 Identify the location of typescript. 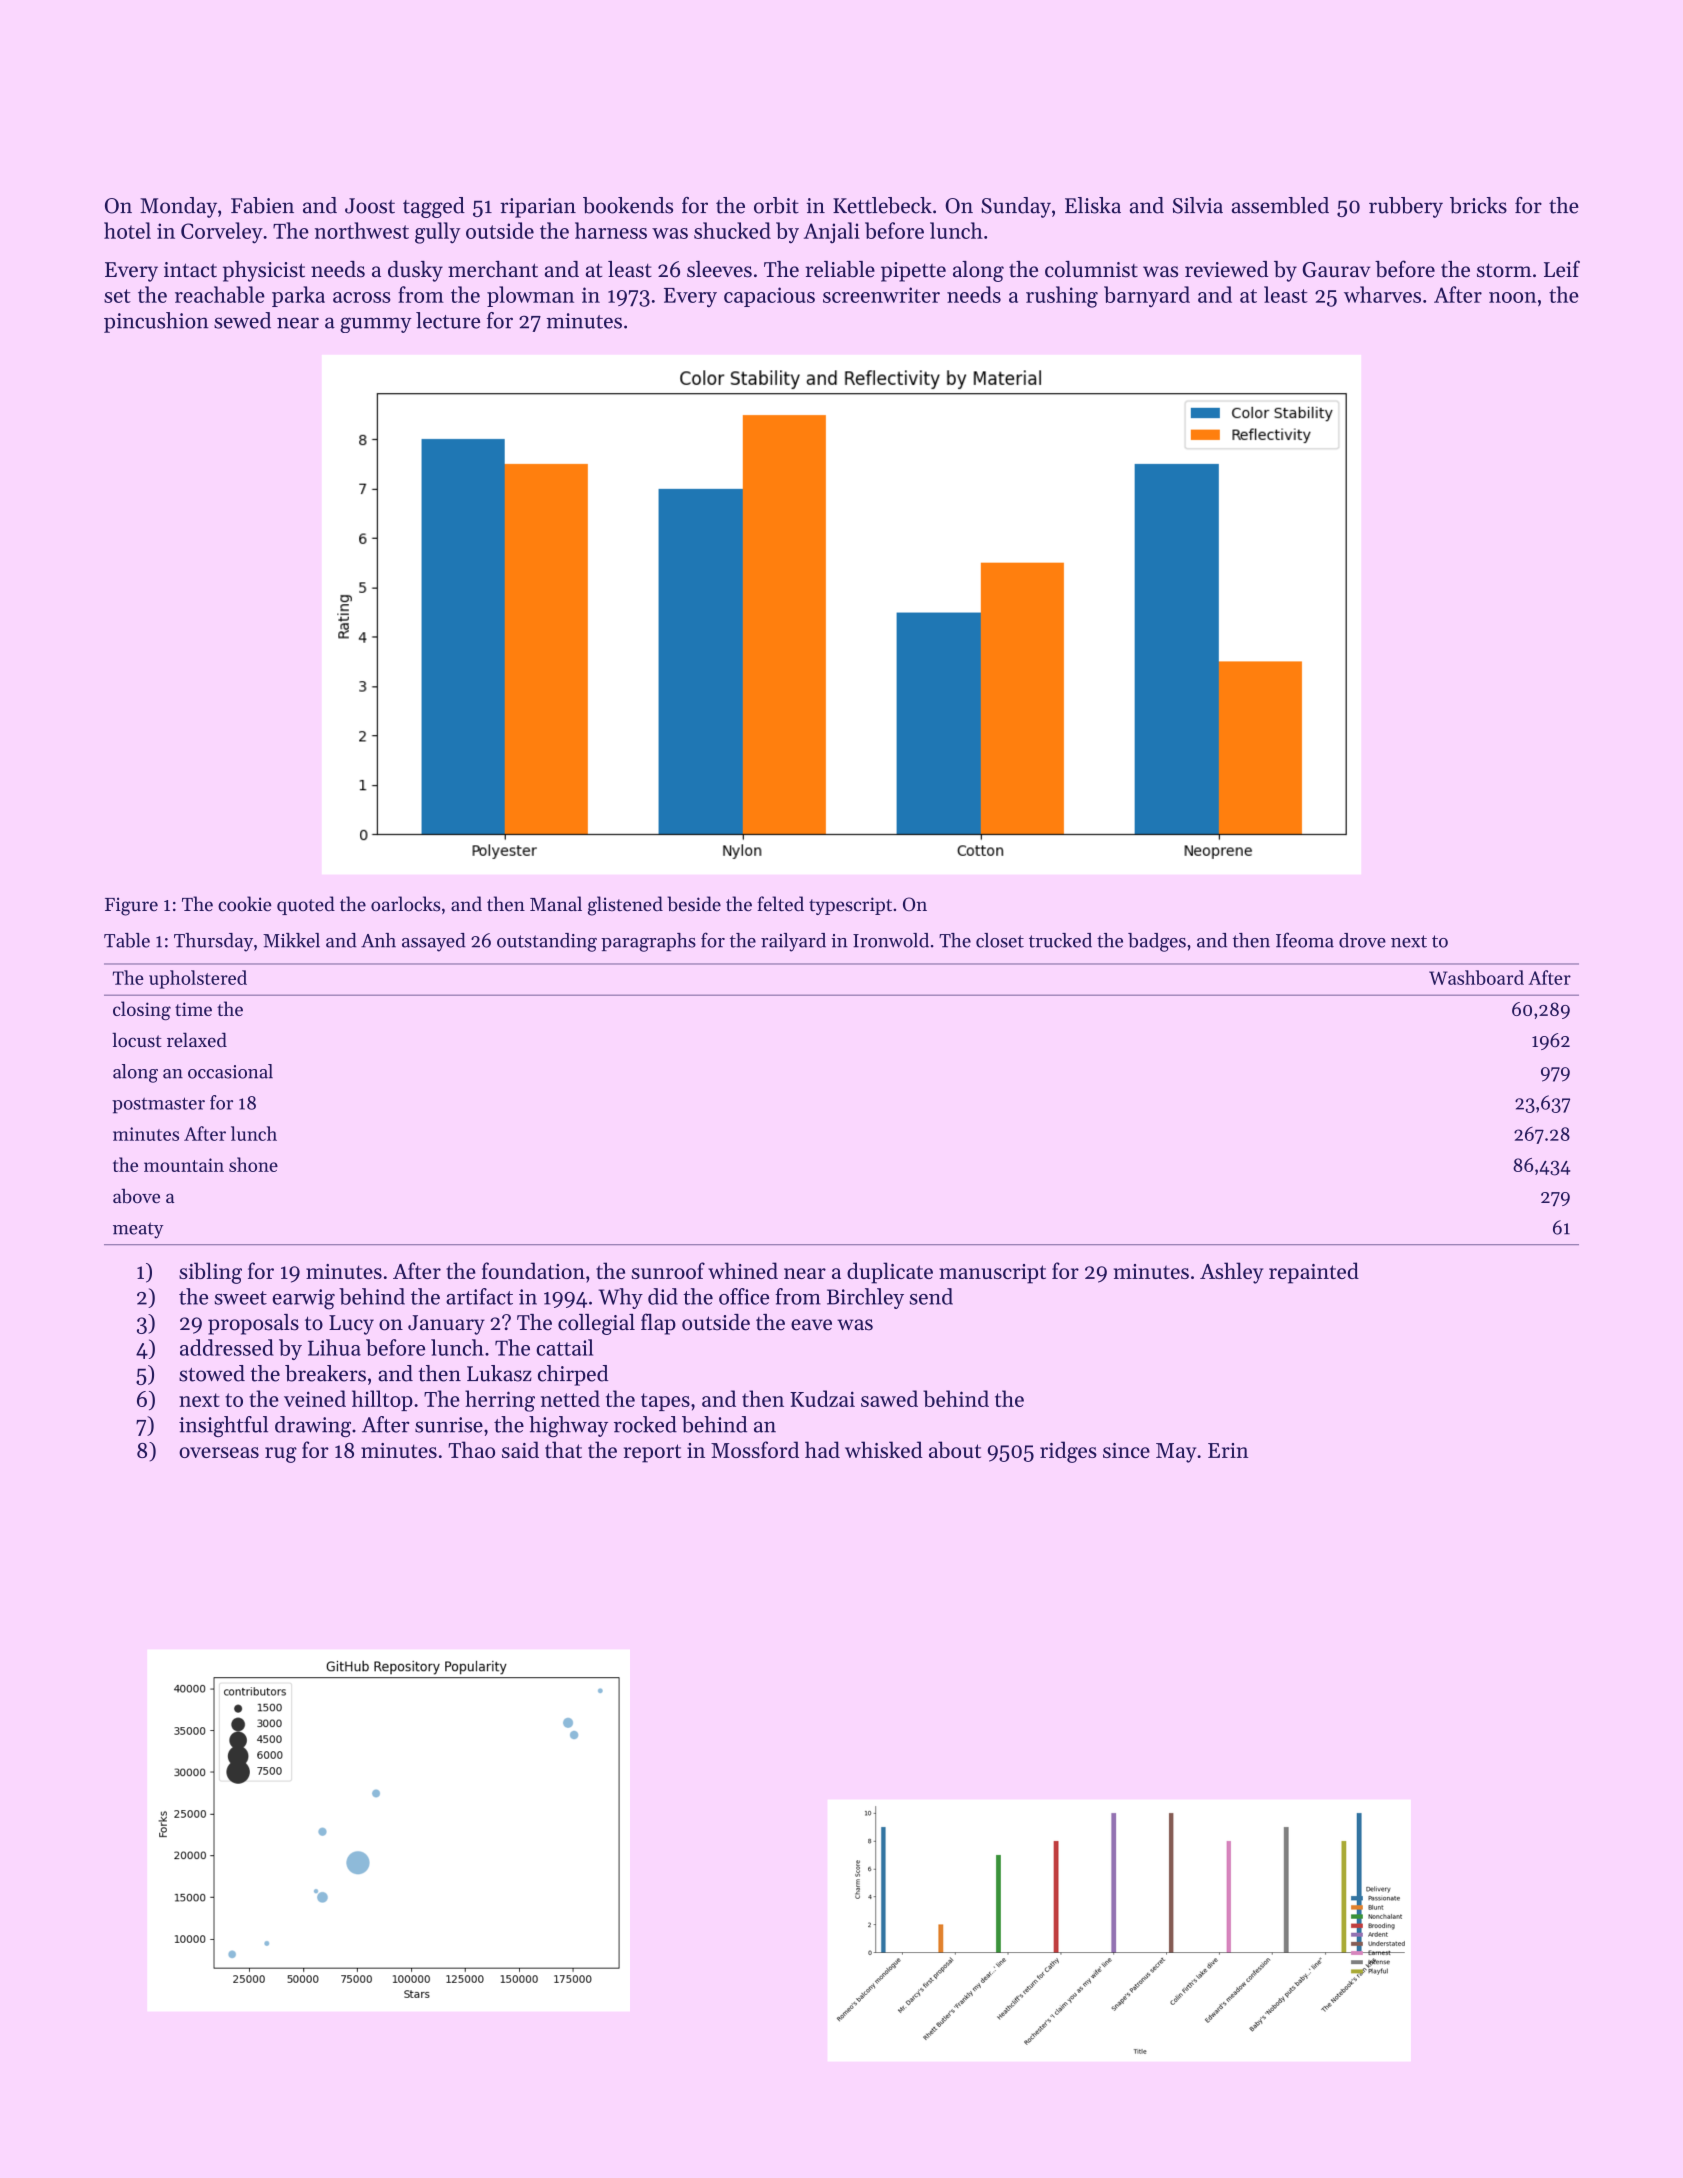
(850, 906).
